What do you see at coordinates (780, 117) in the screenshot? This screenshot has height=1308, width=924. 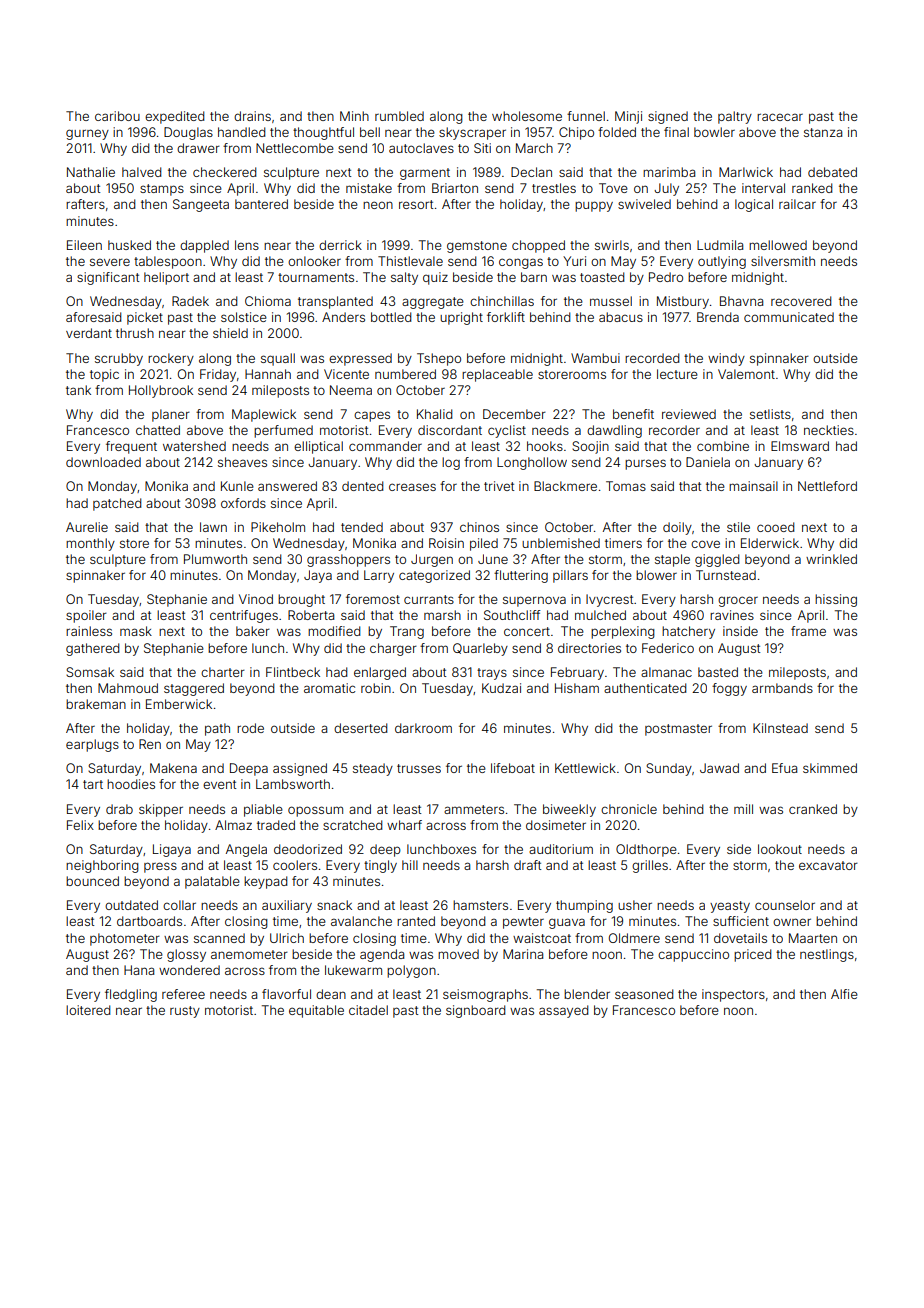 I see `racecar` at bounding box center [780, 117].
